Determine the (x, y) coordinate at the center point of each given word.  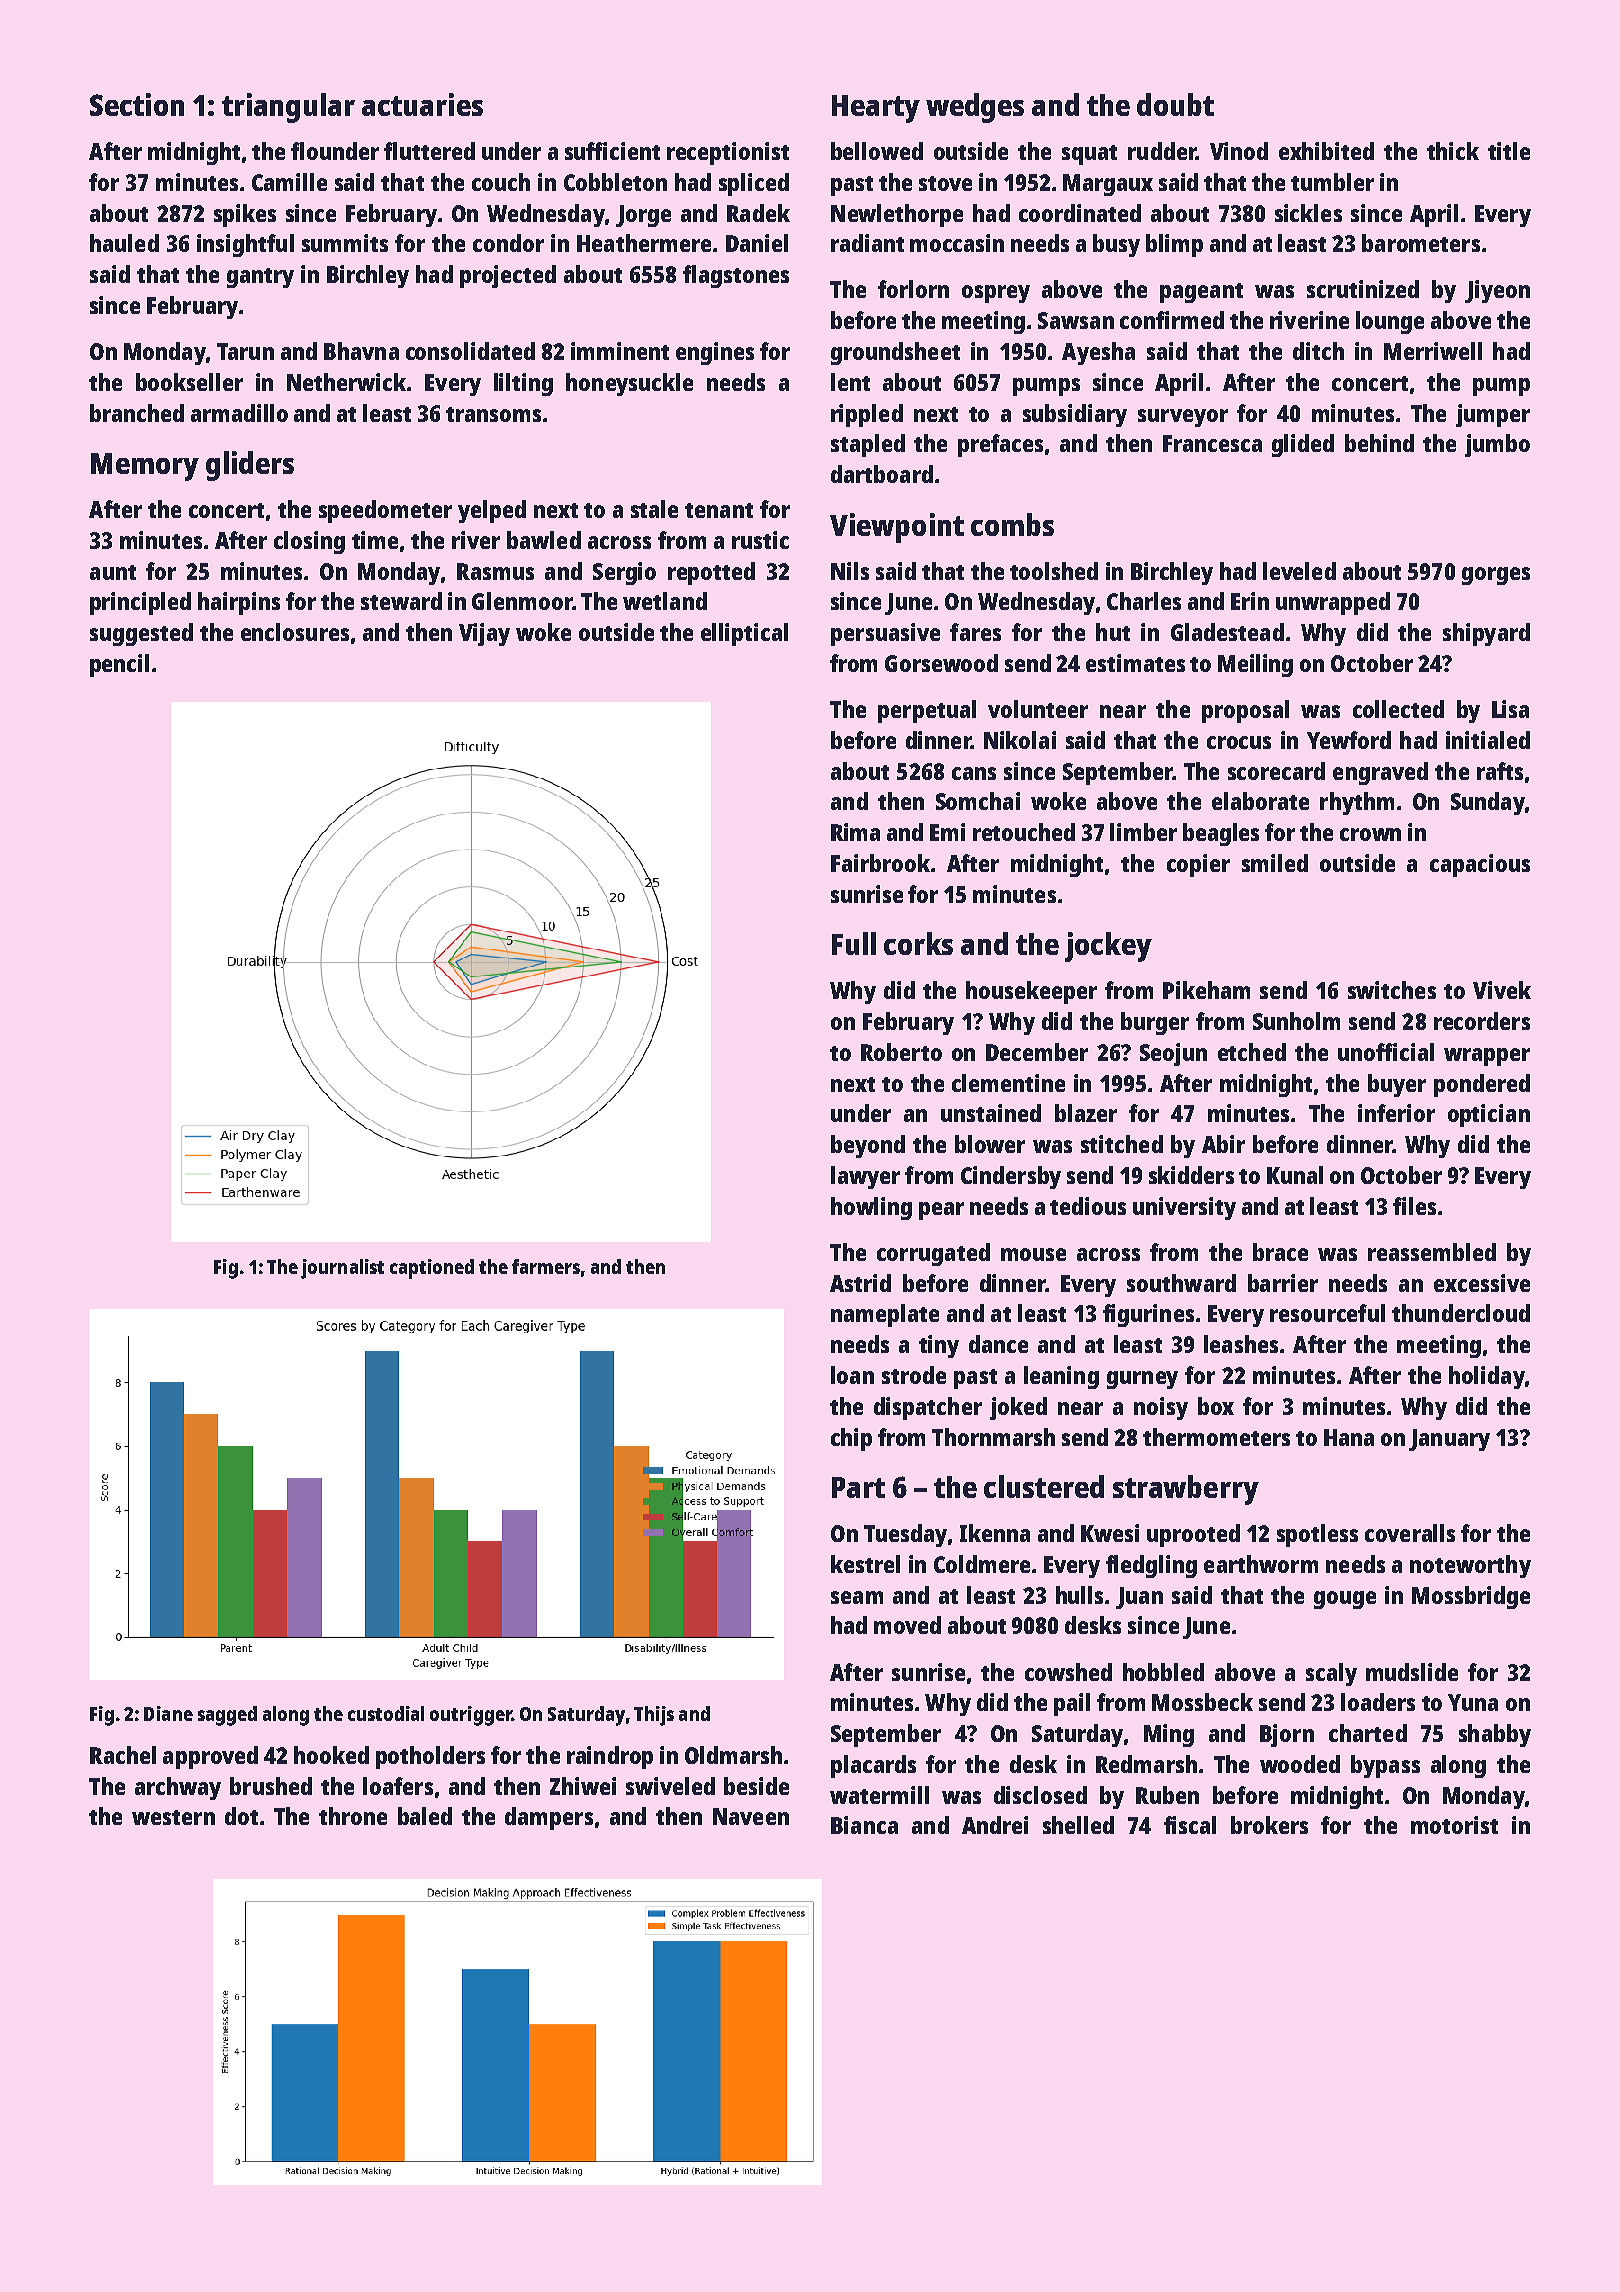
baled (425, 1816)
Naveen (751, 1816)
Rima (855, 832)
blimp (1174, 245)
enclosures (295, 632)
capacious (1480, 865)
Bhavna (361, 351)
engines (715, 353)
